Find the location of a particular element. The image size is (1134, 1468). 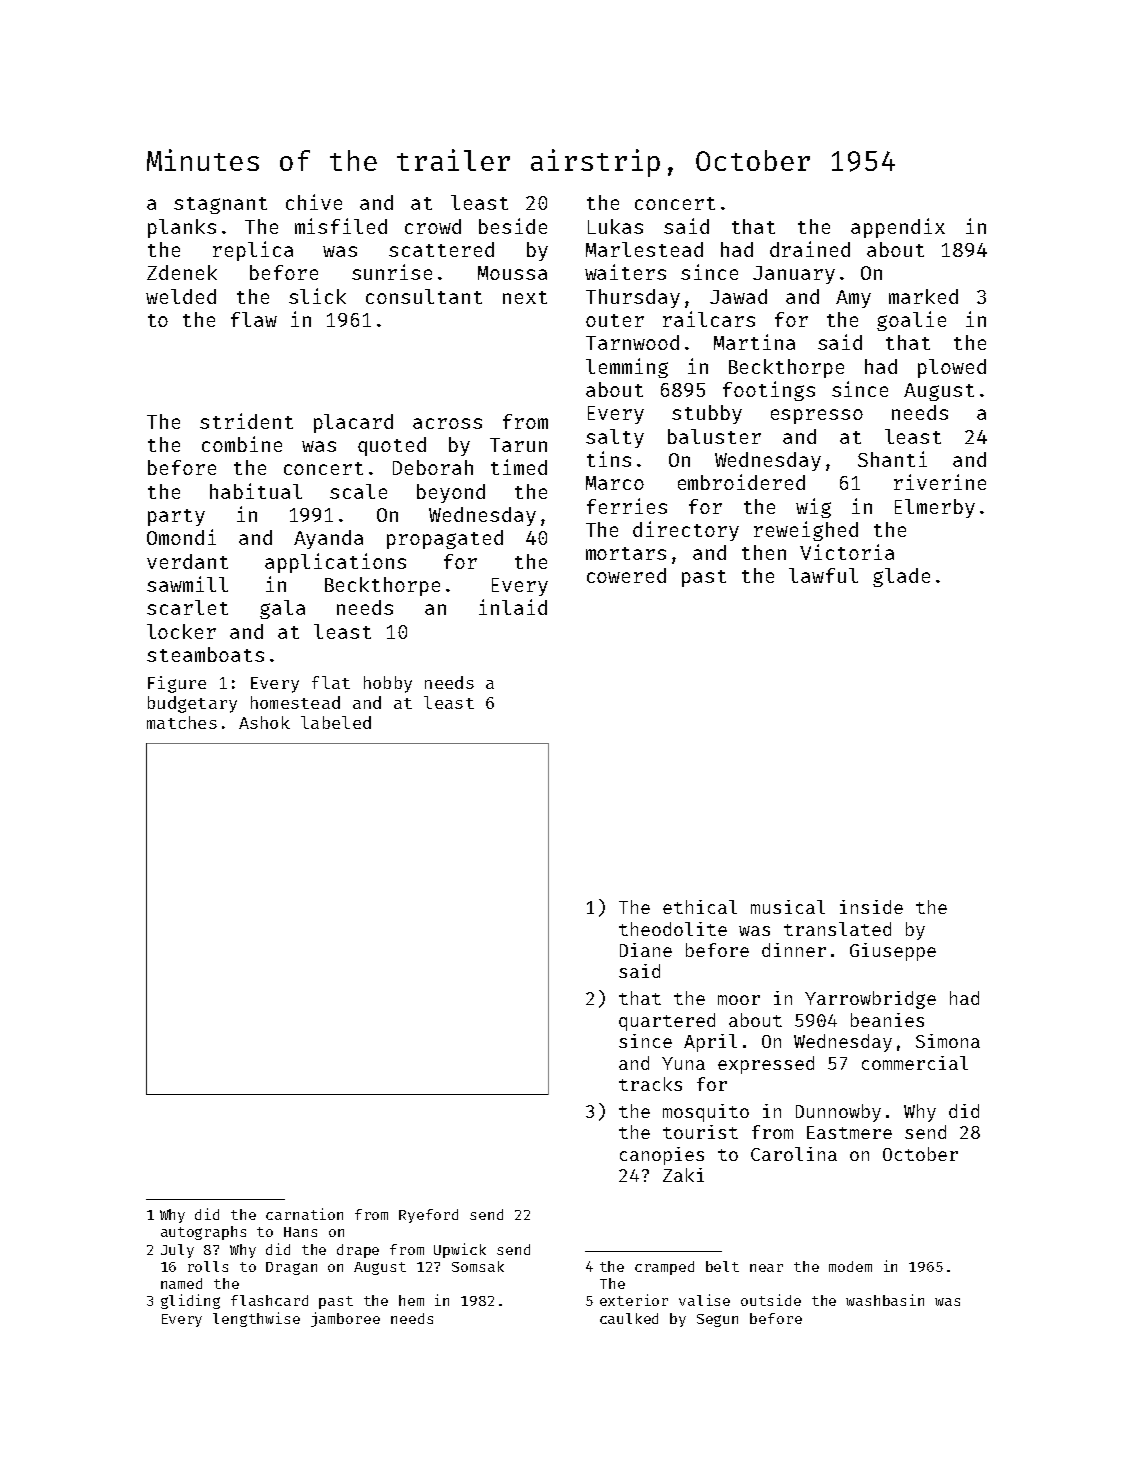

labeled is located at coordinates (336, 722).
